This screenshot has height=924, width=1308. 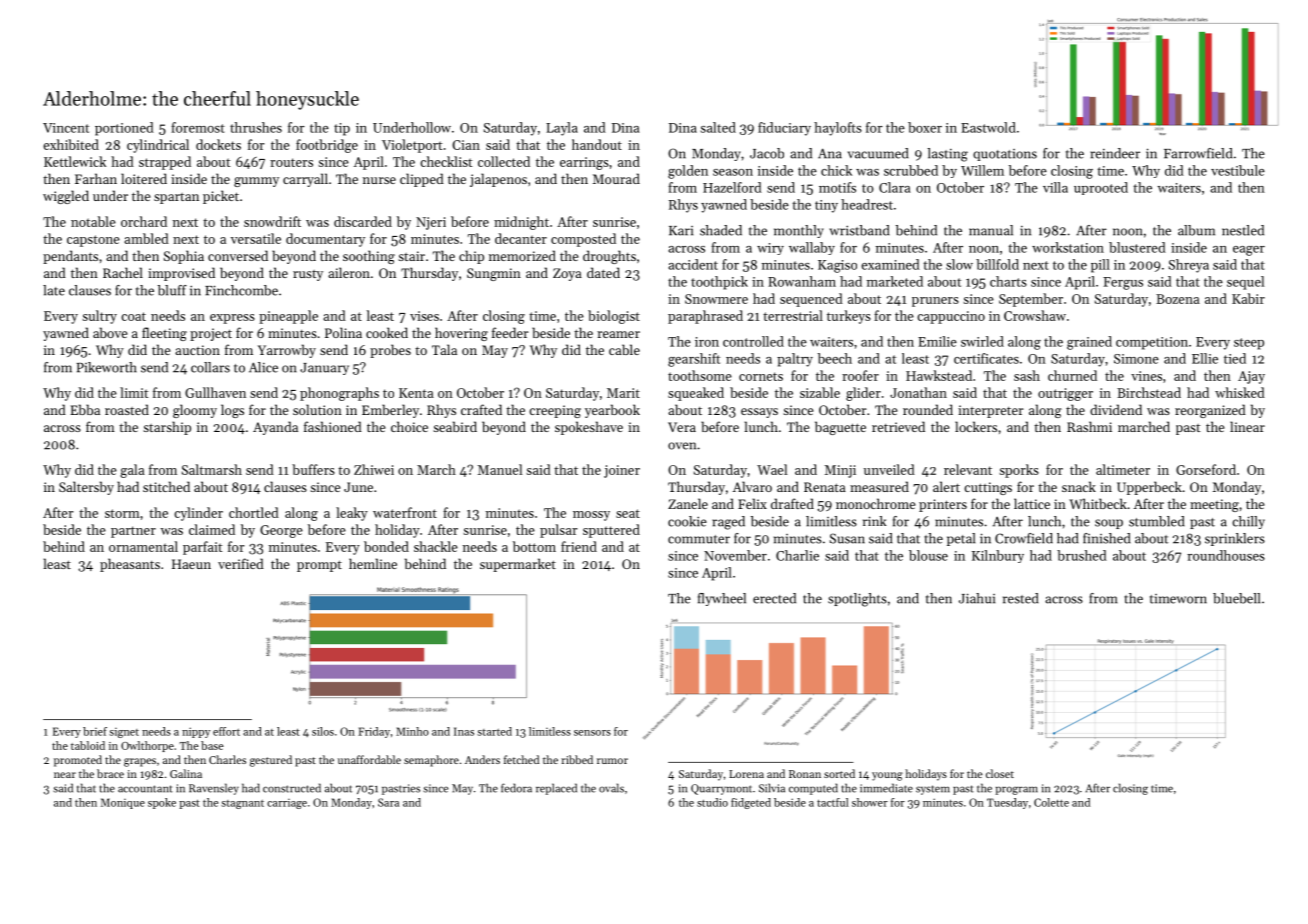 I want to click on controlled, so click(x=753, y=341).
